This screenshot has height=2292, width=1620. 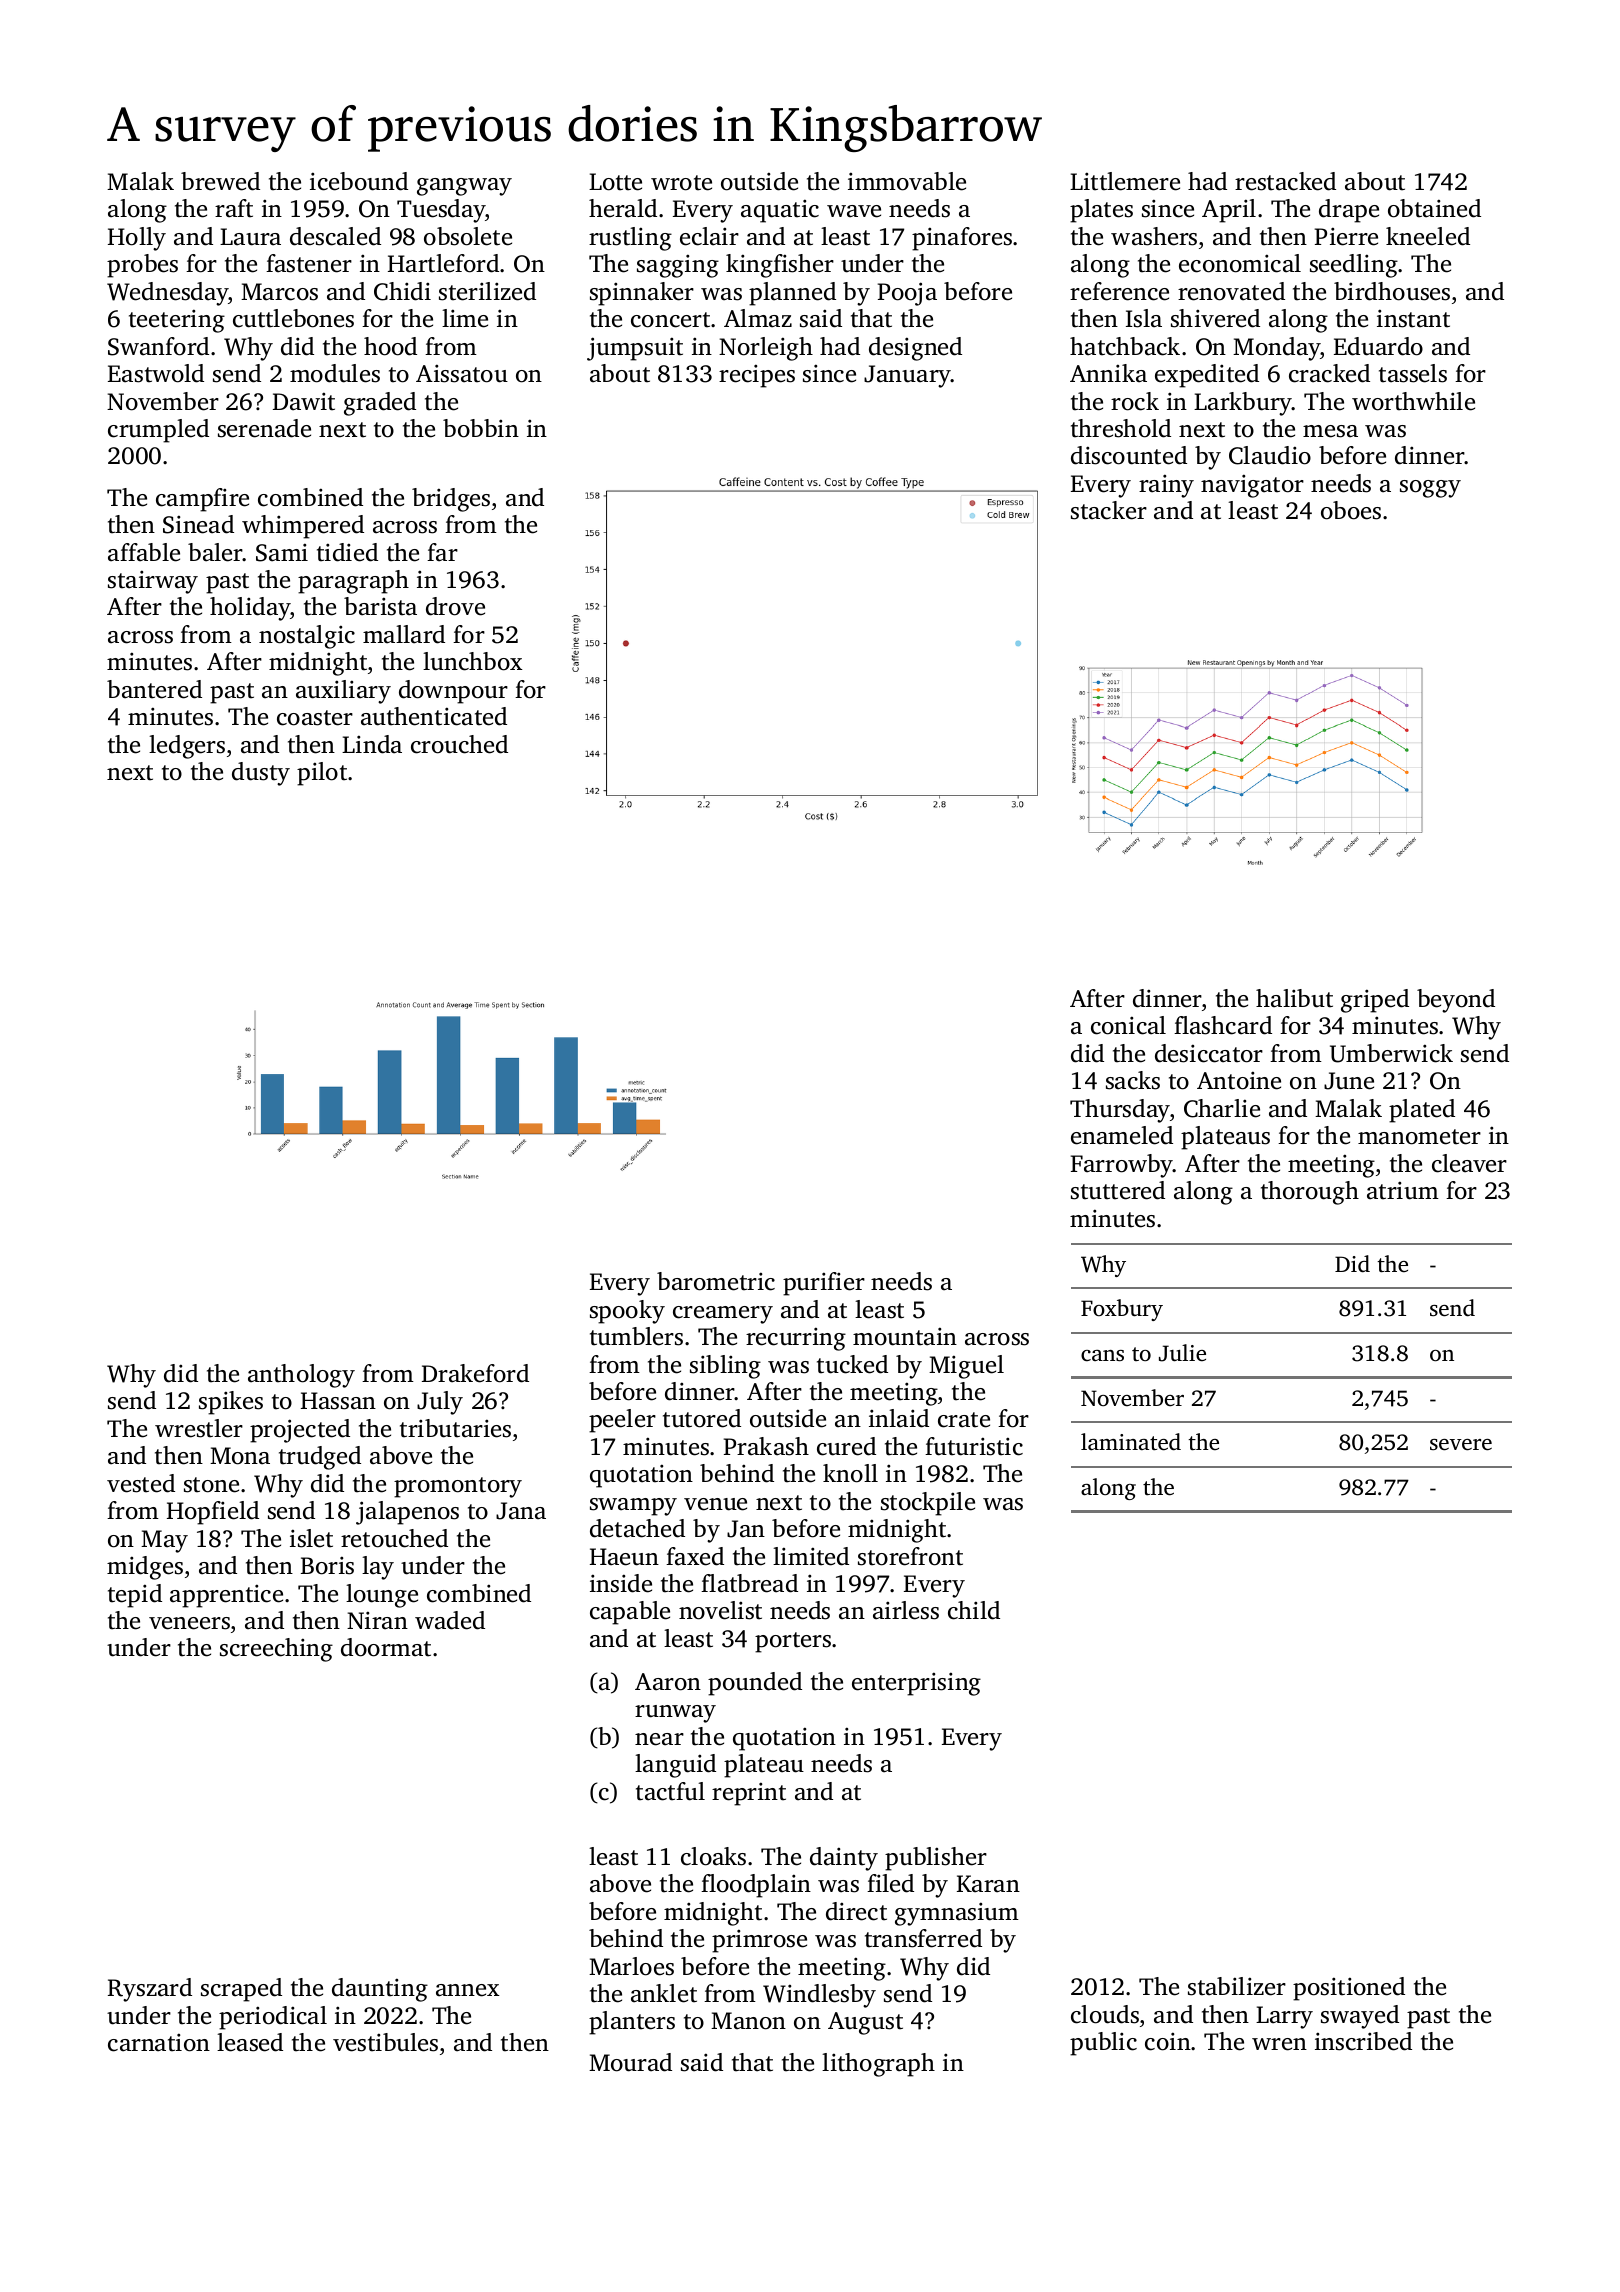 I want to click on wrestler, so click(x=199, y=1428).
